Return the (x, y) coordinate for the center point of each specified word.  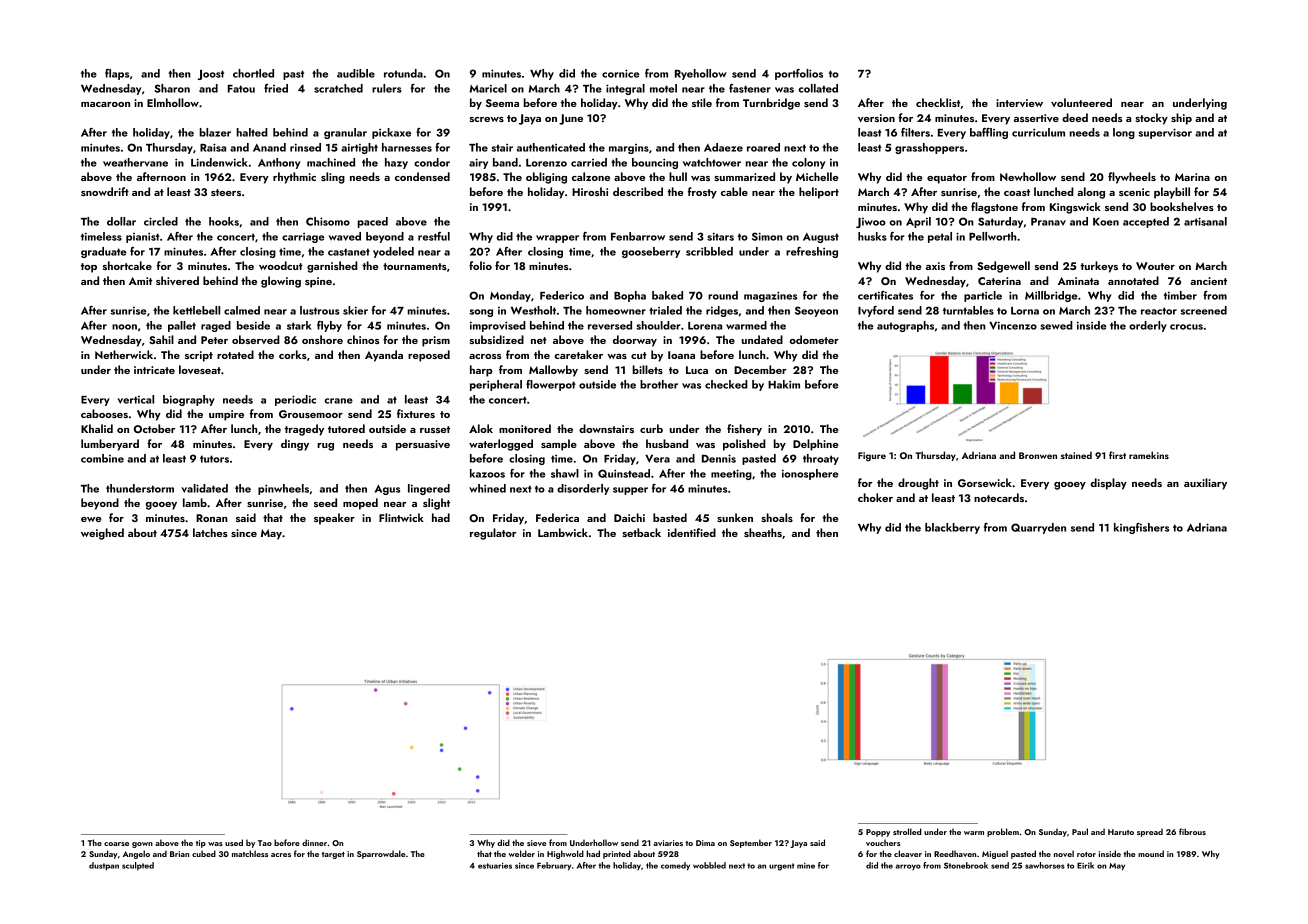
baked (667, 295)
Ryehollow (701, 74)
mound (1151, 853)
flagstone (994, 208)
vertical (135, 399)
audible (356, 73)
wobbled (709, 865)
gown (142, 845)
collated (818, 88)
